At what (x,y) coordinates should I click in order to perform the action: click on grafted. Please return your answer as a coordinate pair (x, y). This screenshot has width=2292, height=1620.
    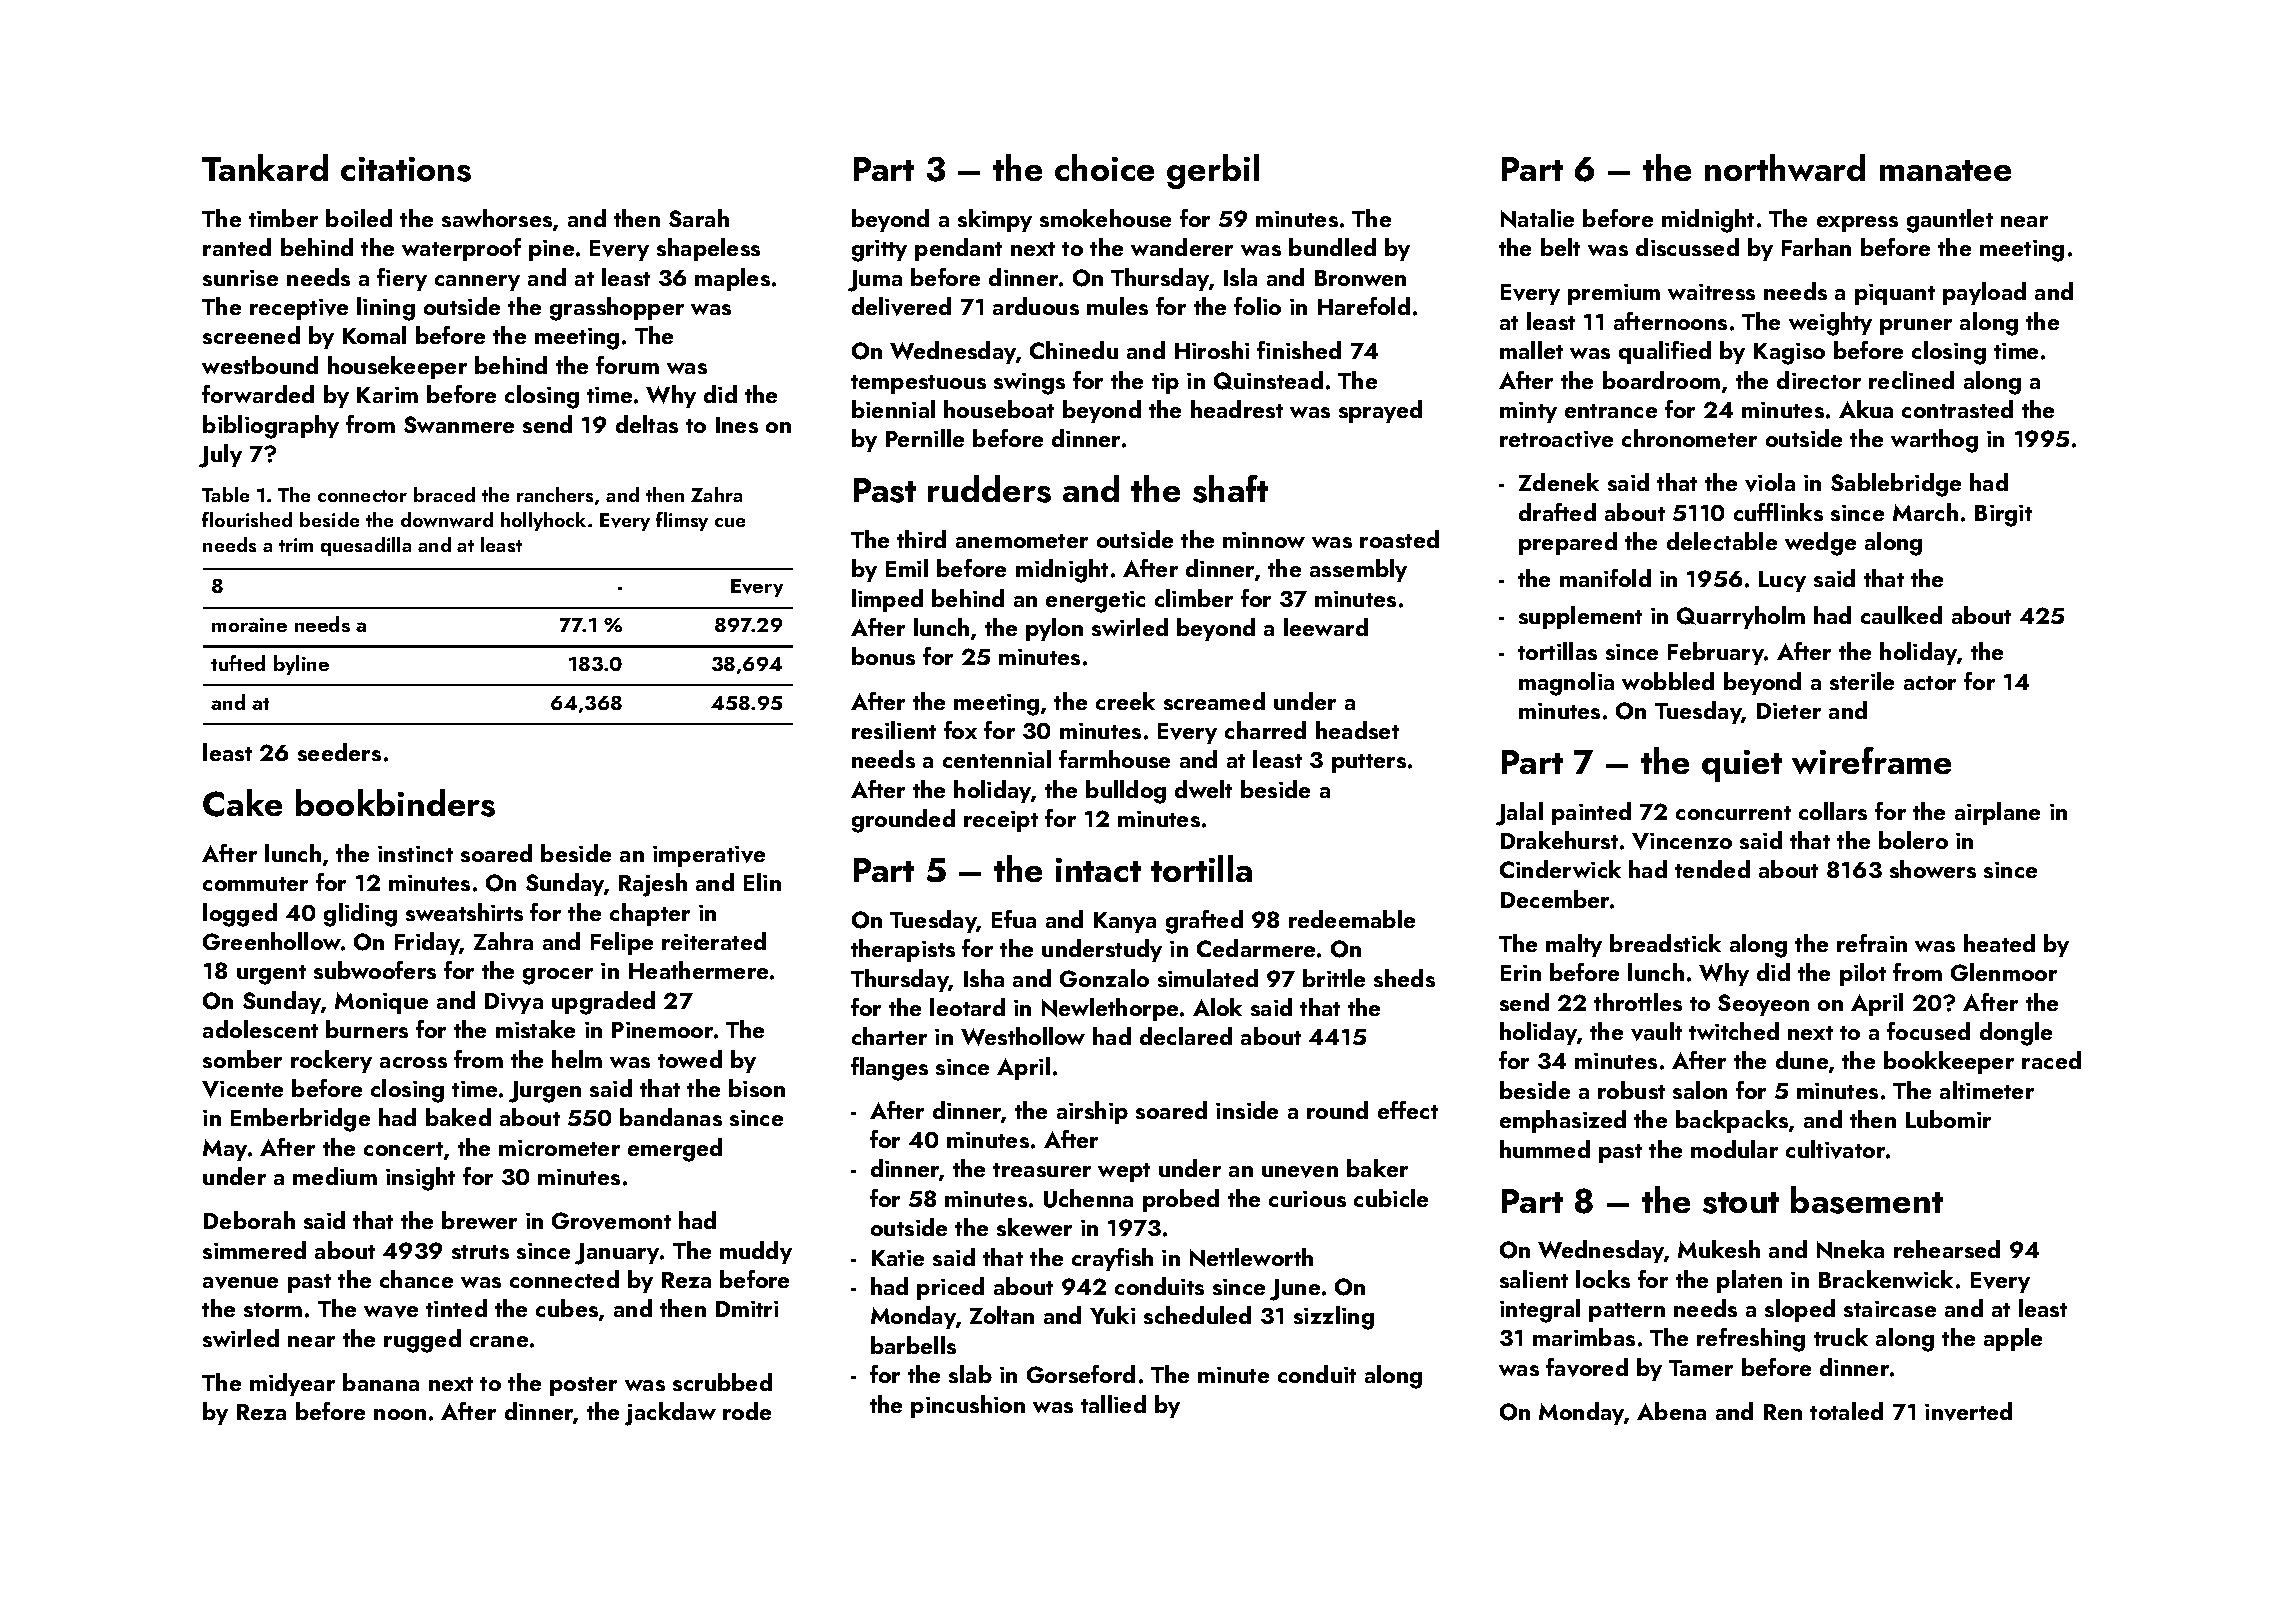
    Looking at the image, I should click on (1204, 922).
